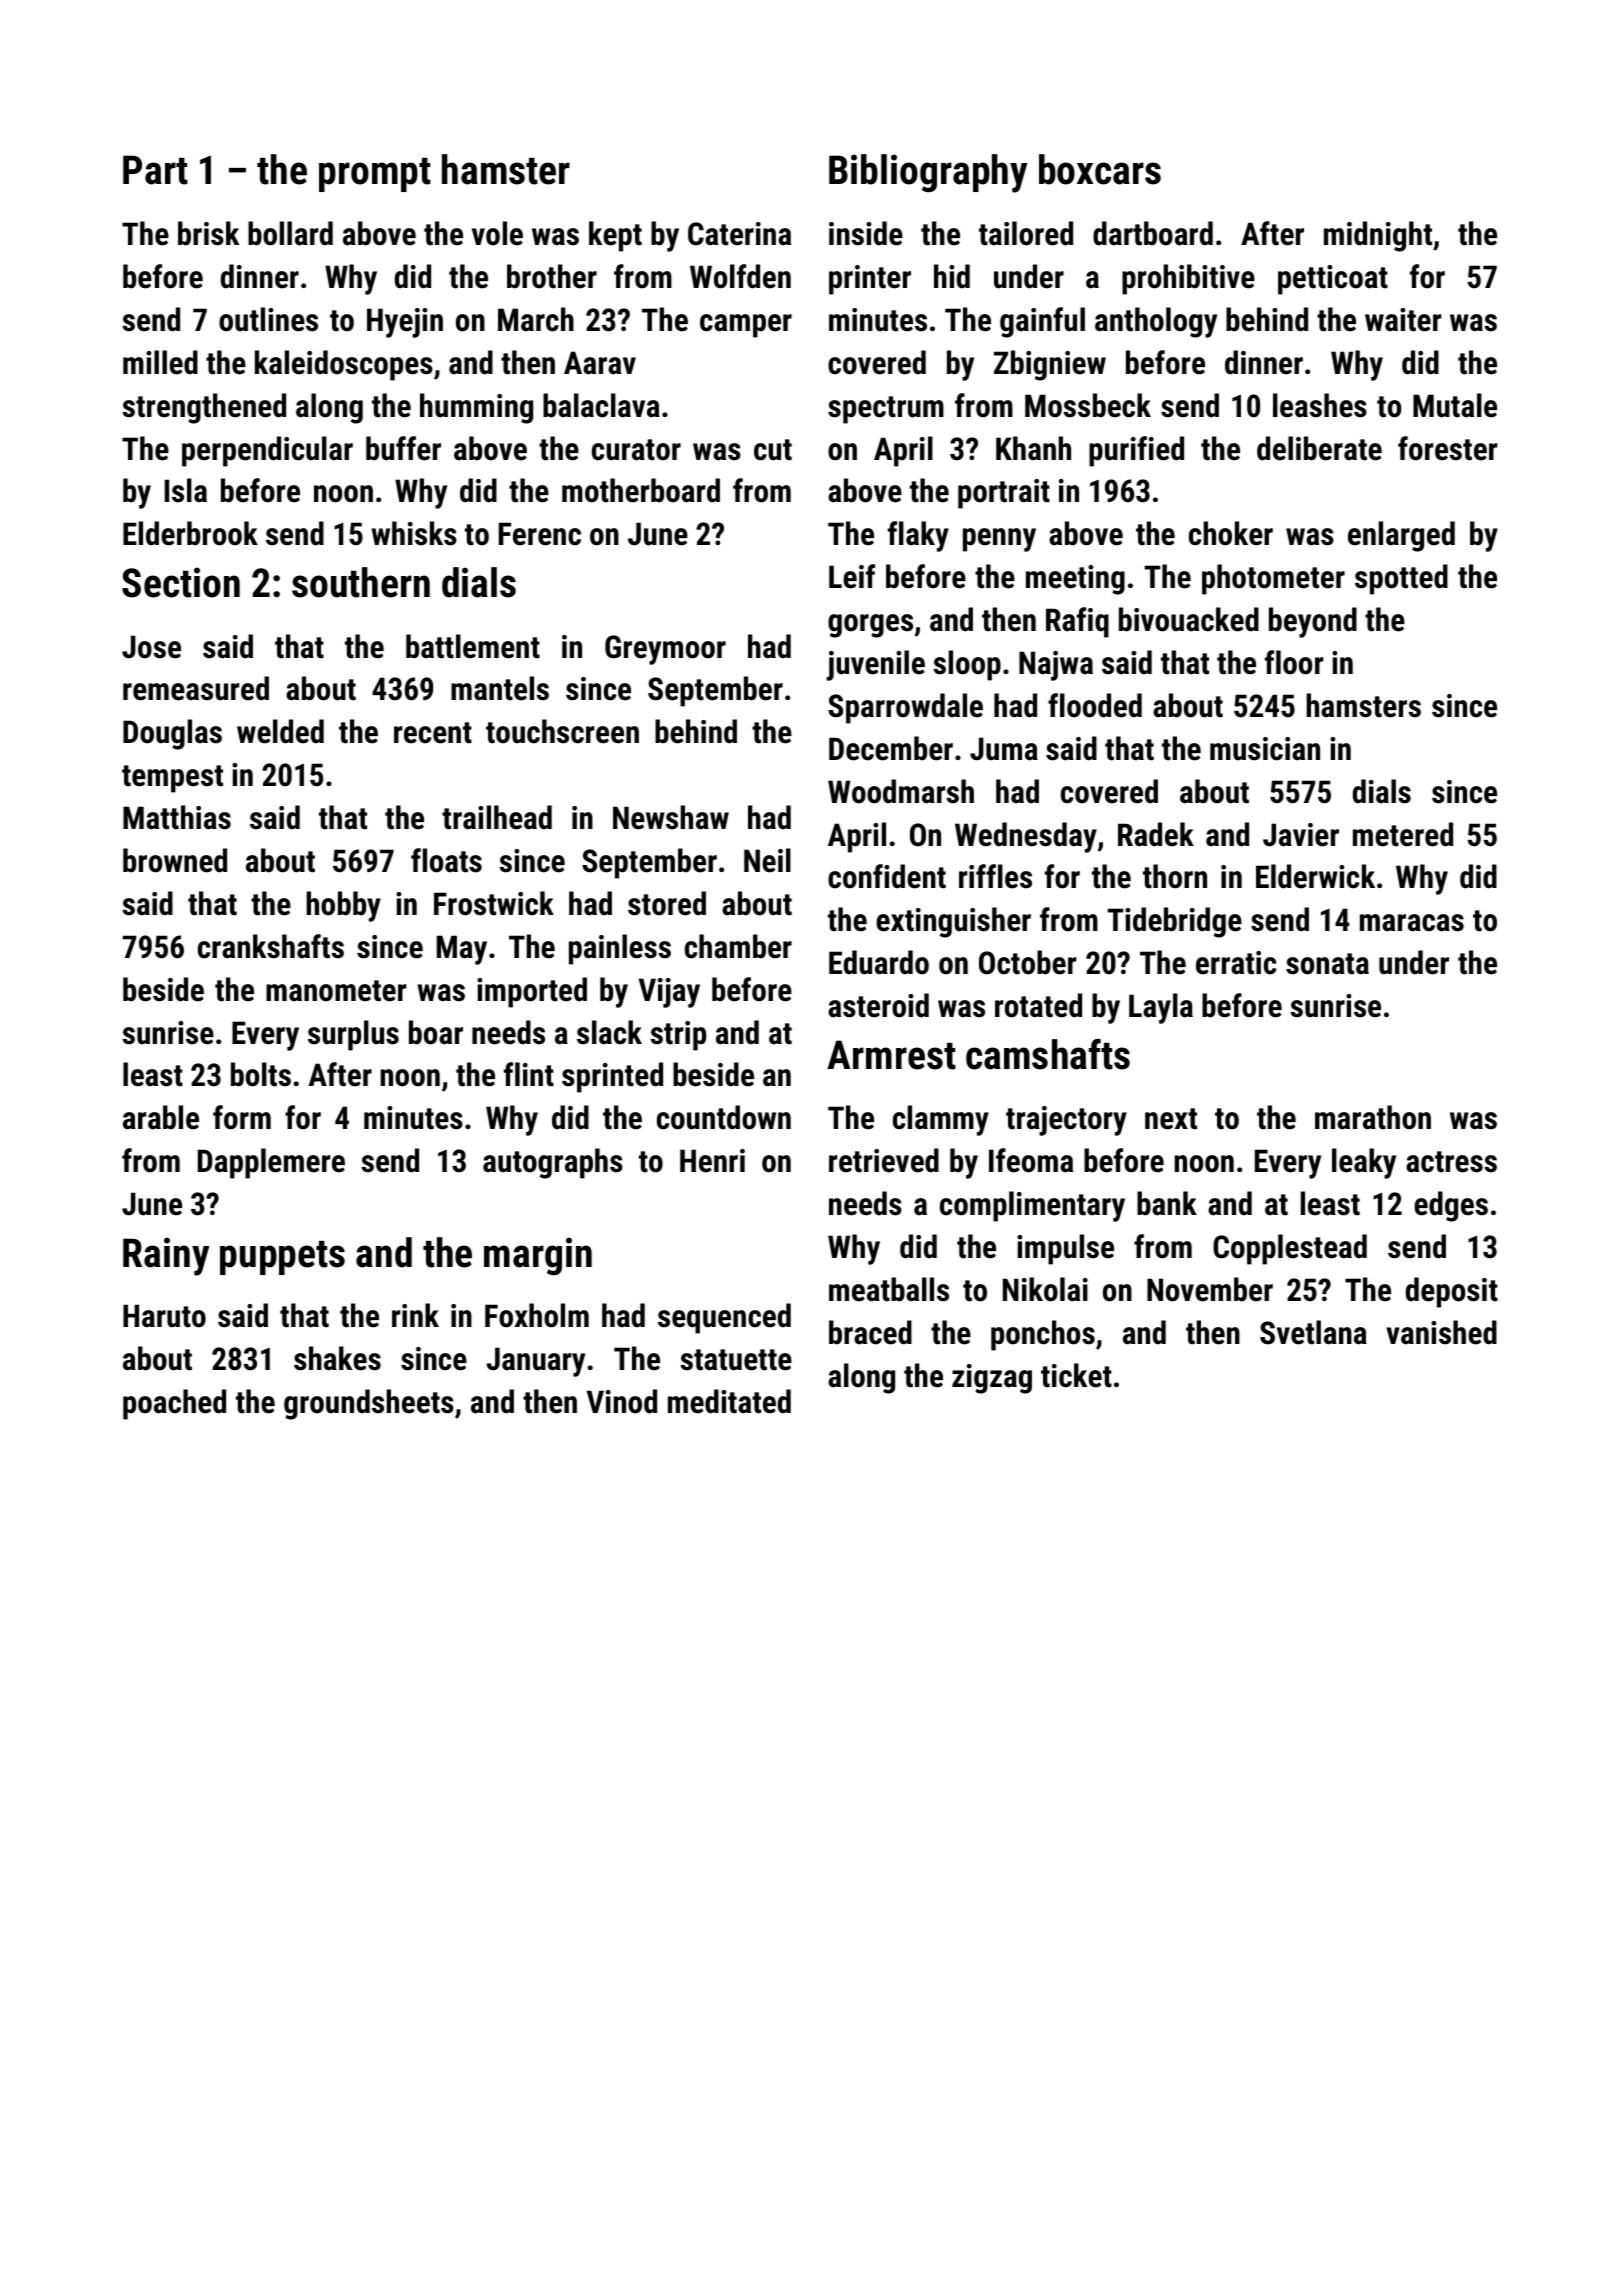  I want to click on southern, so click(361, 582).
